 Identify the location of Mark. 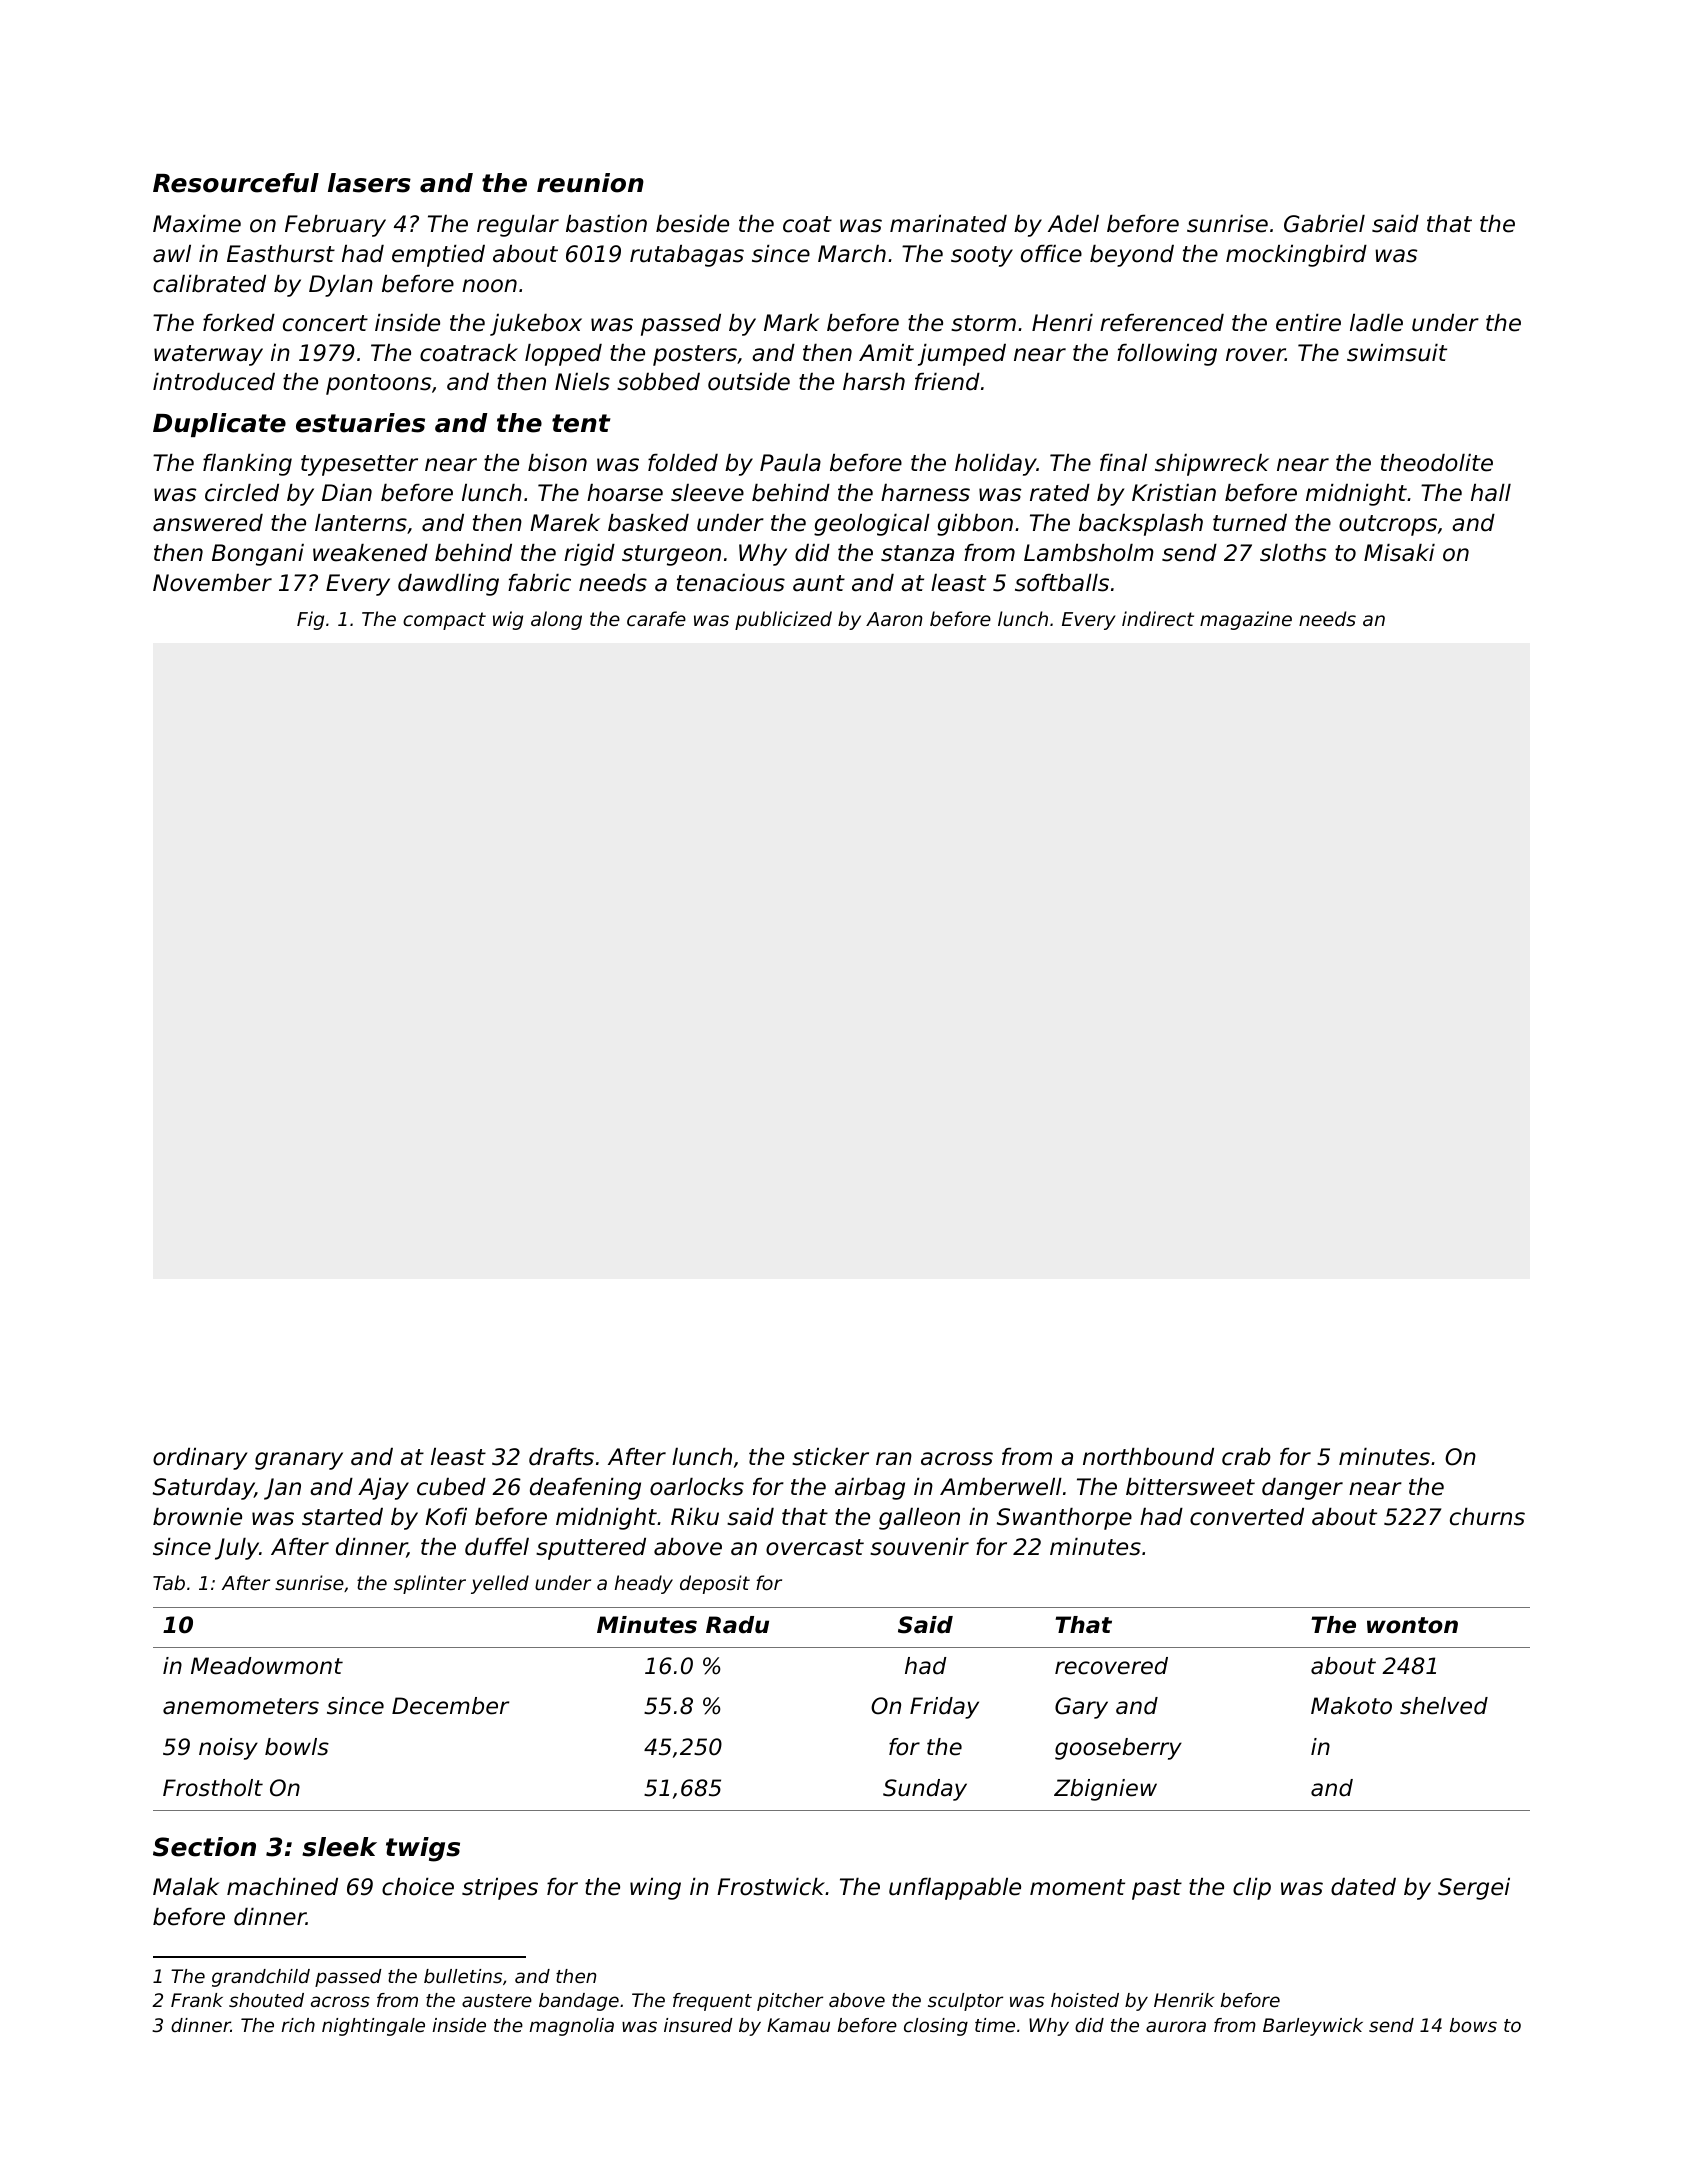
(792, 323).
